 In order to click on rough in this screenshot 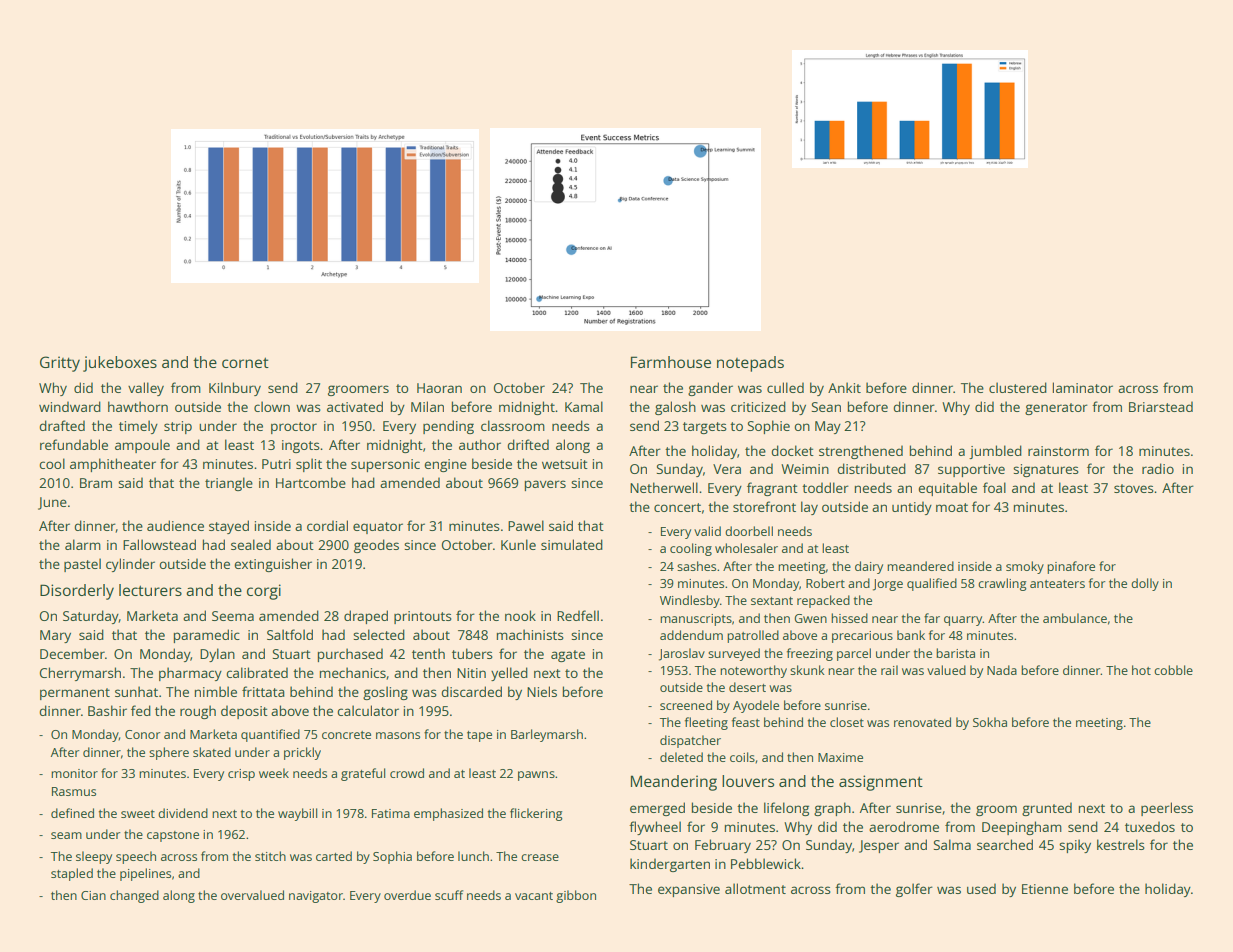, I will do `click(198, 712)`.
